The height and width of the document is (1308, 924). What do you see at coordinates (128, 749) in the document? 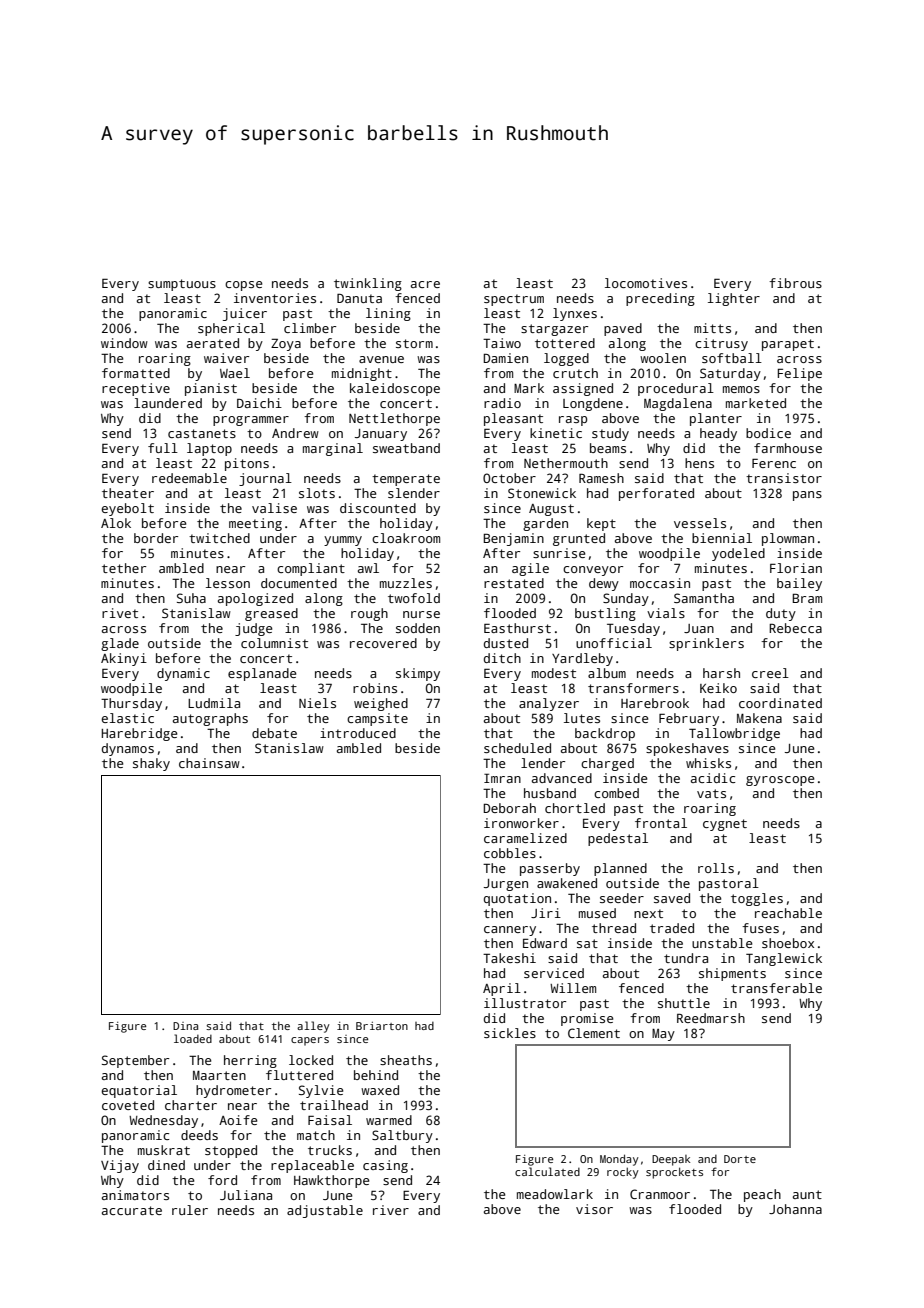
I see `dynamos` at bounding box center [128, 749].
